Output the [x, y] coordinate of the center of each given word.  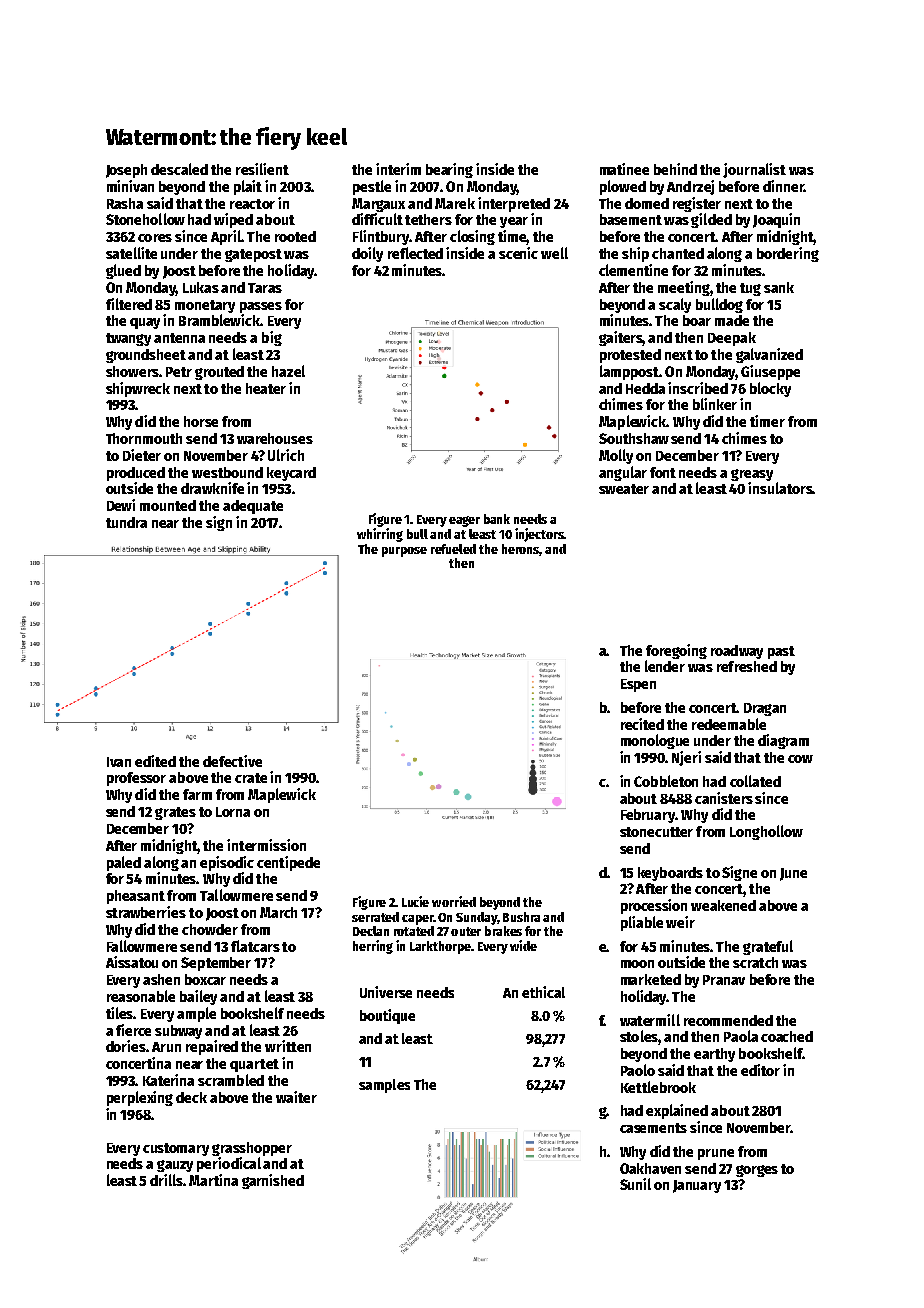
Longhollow [766, 832]
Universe [386, 992]
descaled [179, 169]
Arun [166, 1047]
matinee [624, 169]
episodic [227, 863]
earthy [714, 1055]
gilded [711, 220]
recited [642, 724]
